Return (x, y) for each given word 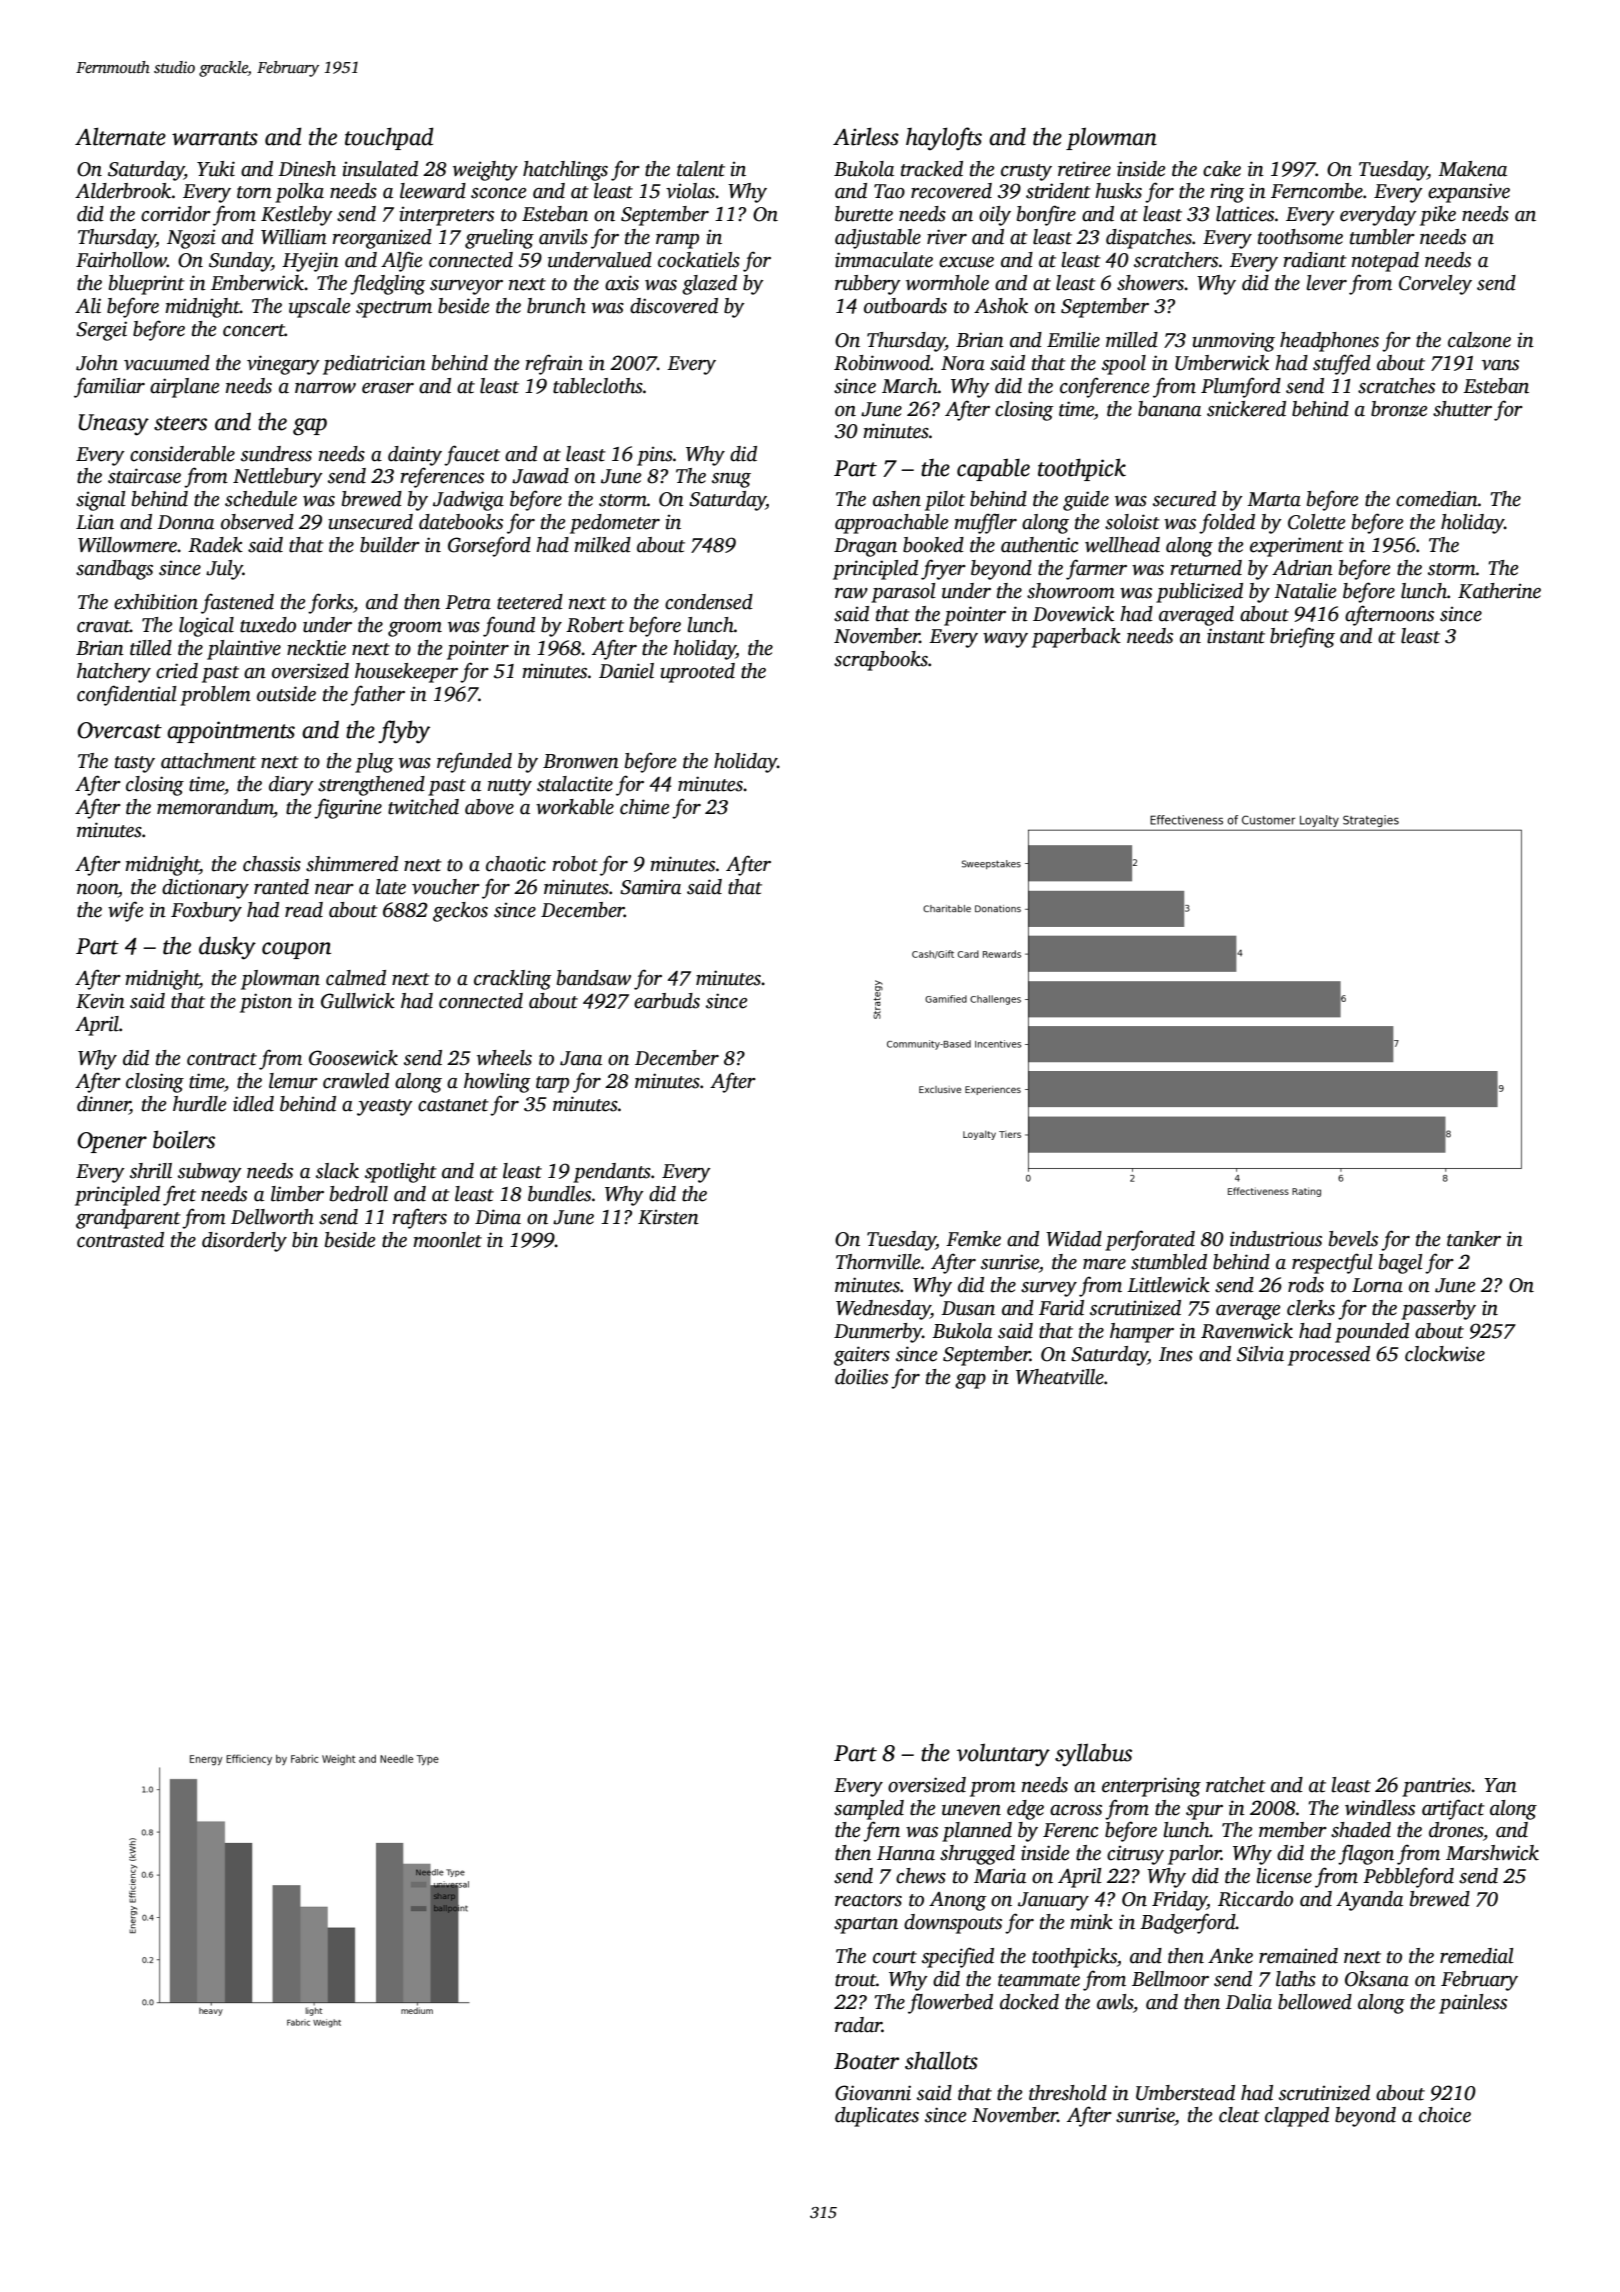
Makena (1472, 169)
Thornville (878, 1262)
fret (179, 1195)
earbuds (667, 1001)
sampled (869, 1810)
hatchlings (565, 171)
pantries (1436, 1787)
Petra (468, 602)
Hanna (906, 1853)
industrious (1276, 1239)
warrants (215, 138)
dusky (227, 948)
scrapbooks (881, 661)
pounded (1372, 1333)
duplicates (877, 2117)
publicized (1199, 593)
